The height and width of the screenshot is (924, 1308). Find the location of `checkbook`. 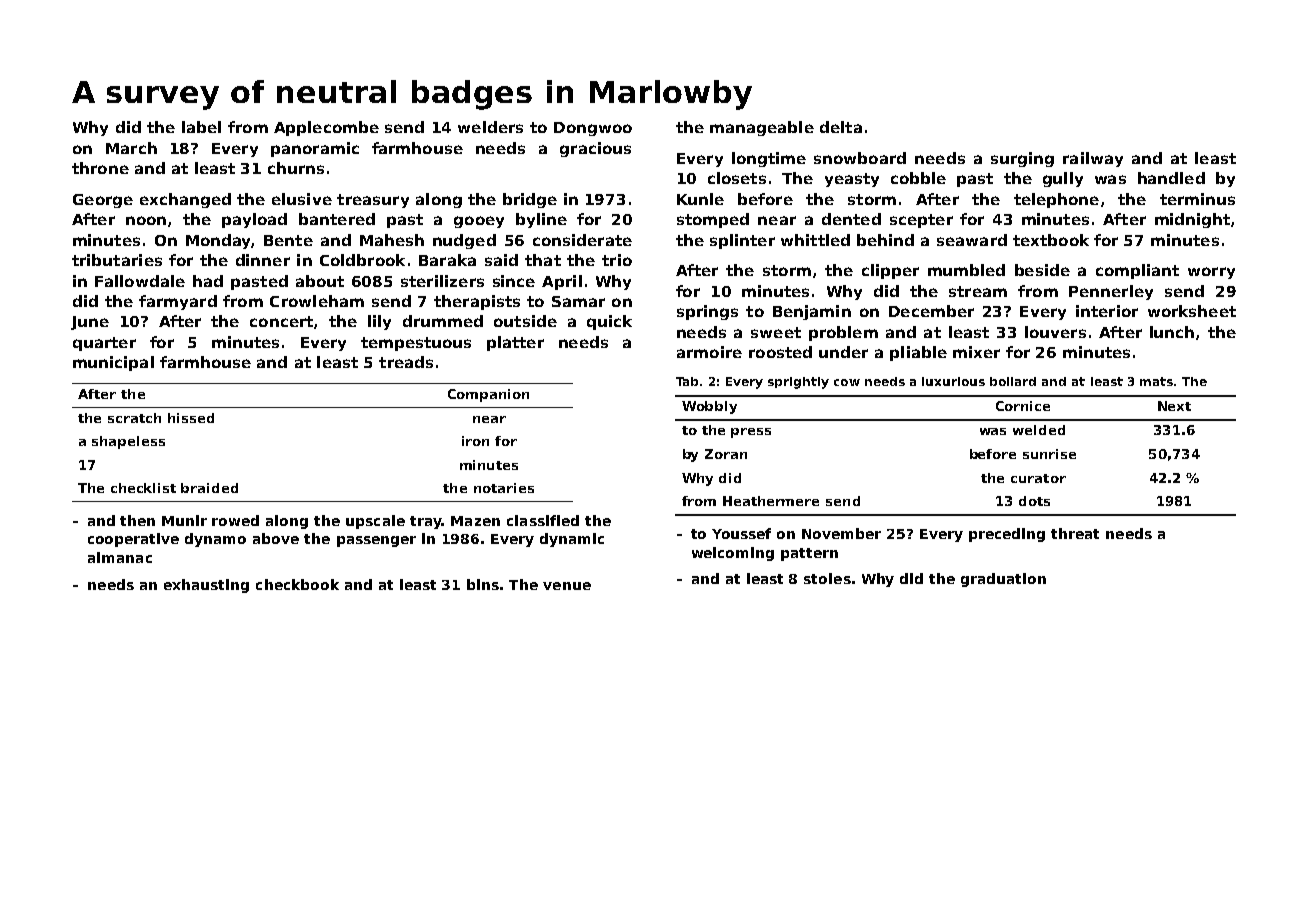

checkbook is located at coordinates (297, 584).
